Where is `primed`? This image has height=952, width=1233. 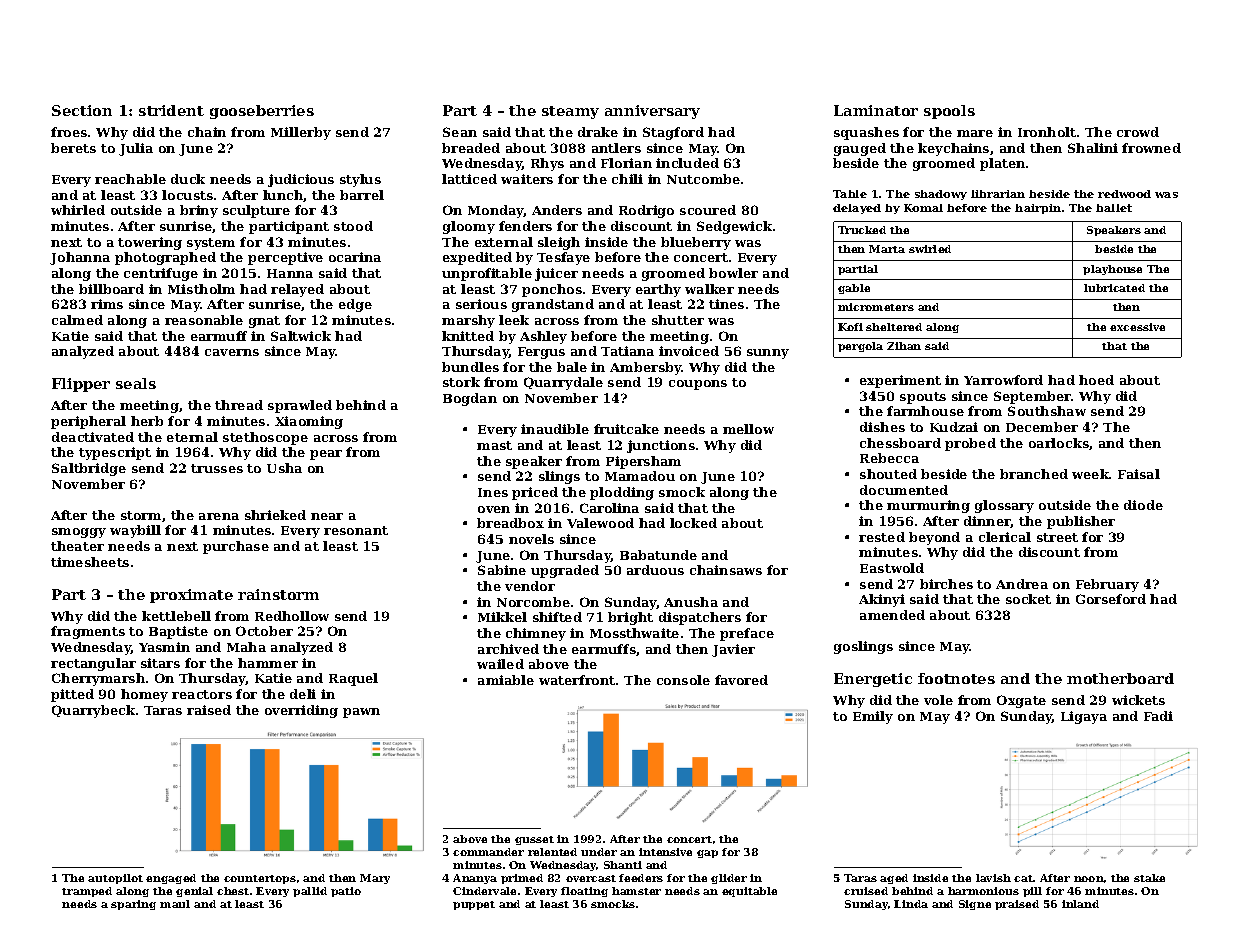 primed is located at coordinates (522, 879).
